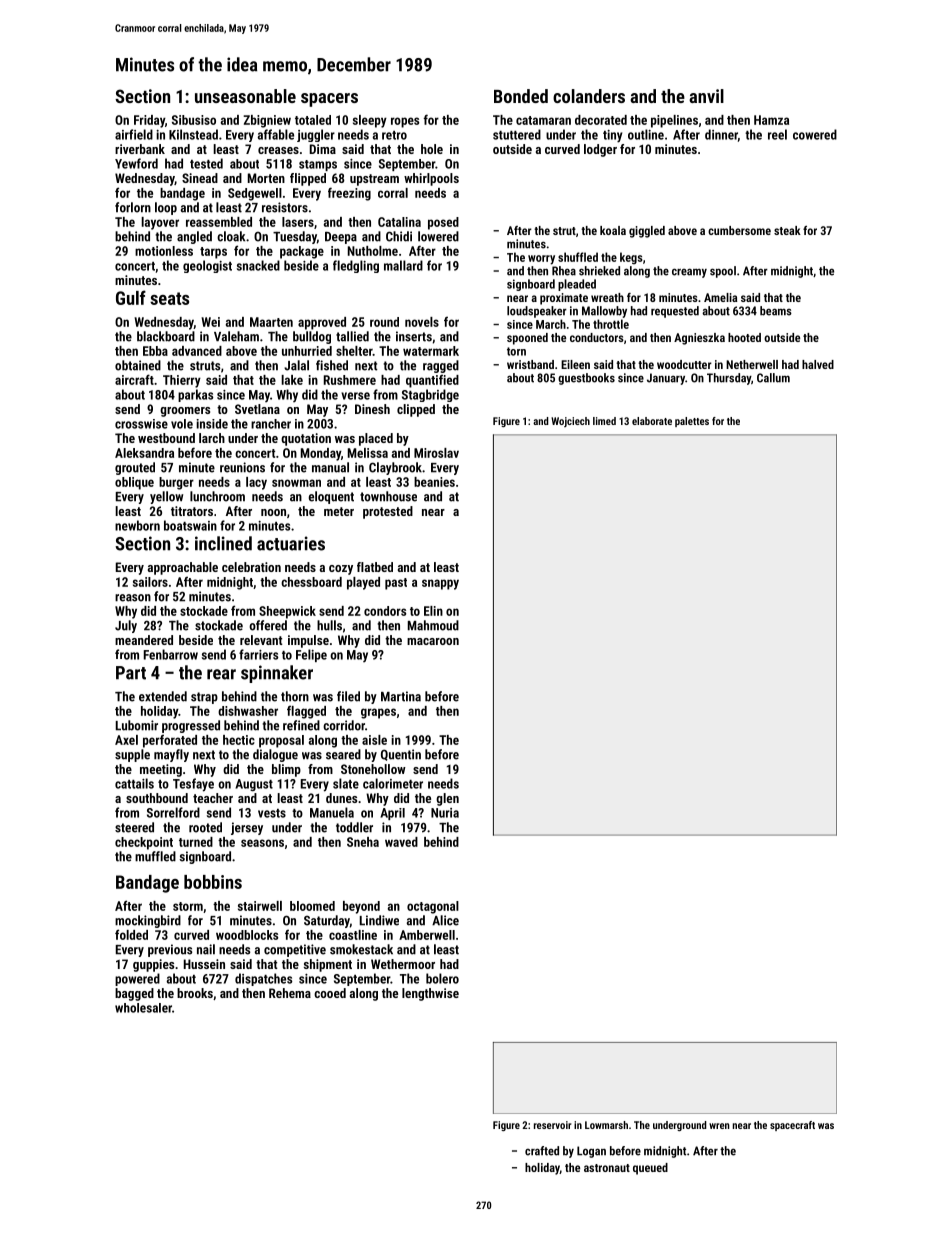  Describe the element at coordinates (692, 422) in the screenshot. I see `palettes` at that location.
